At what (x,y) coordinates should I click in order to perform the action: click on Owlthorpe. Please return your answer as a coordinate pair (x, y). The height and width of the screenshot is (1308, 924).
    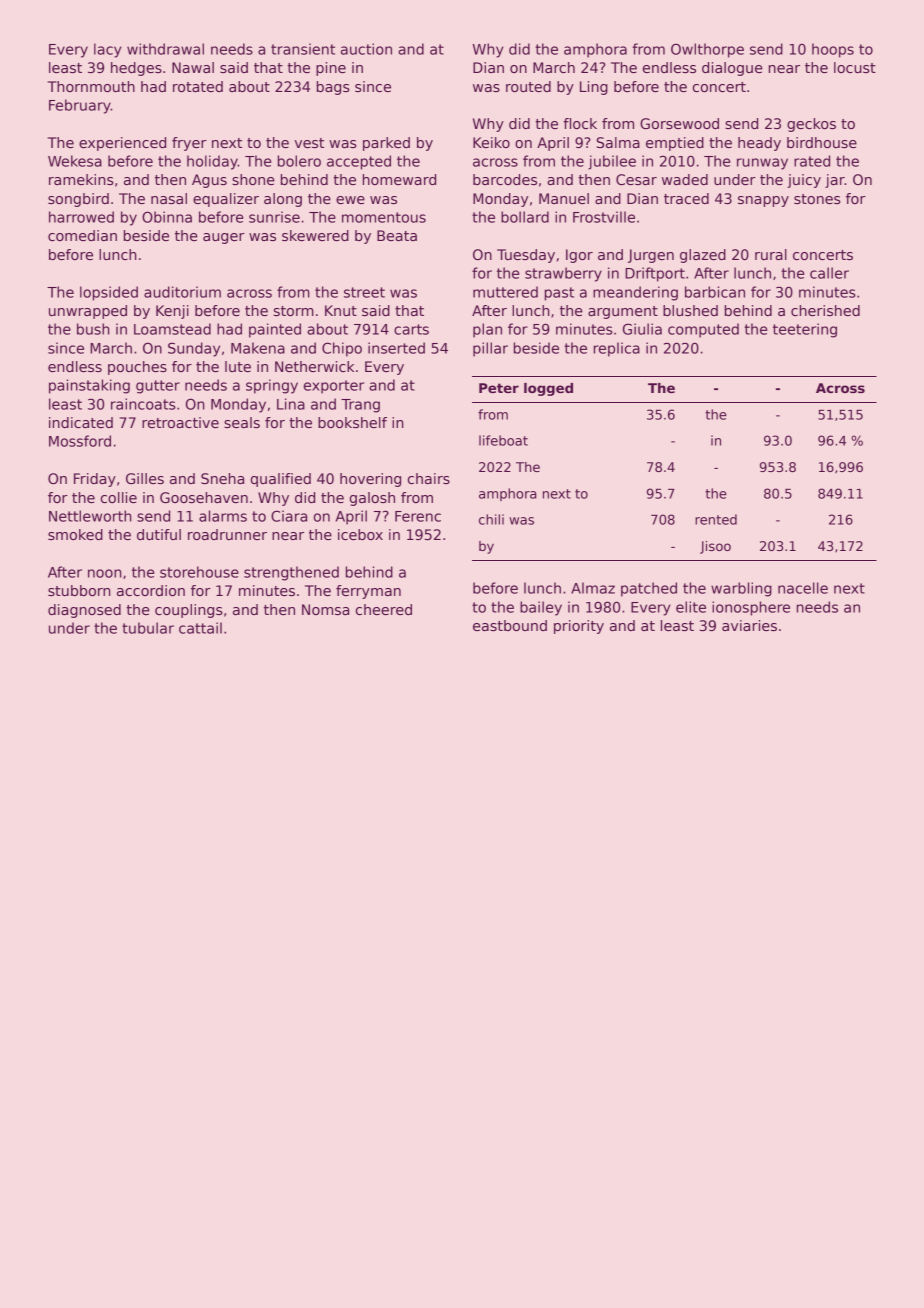
    Looking at the image, I should click on (707, 50).
